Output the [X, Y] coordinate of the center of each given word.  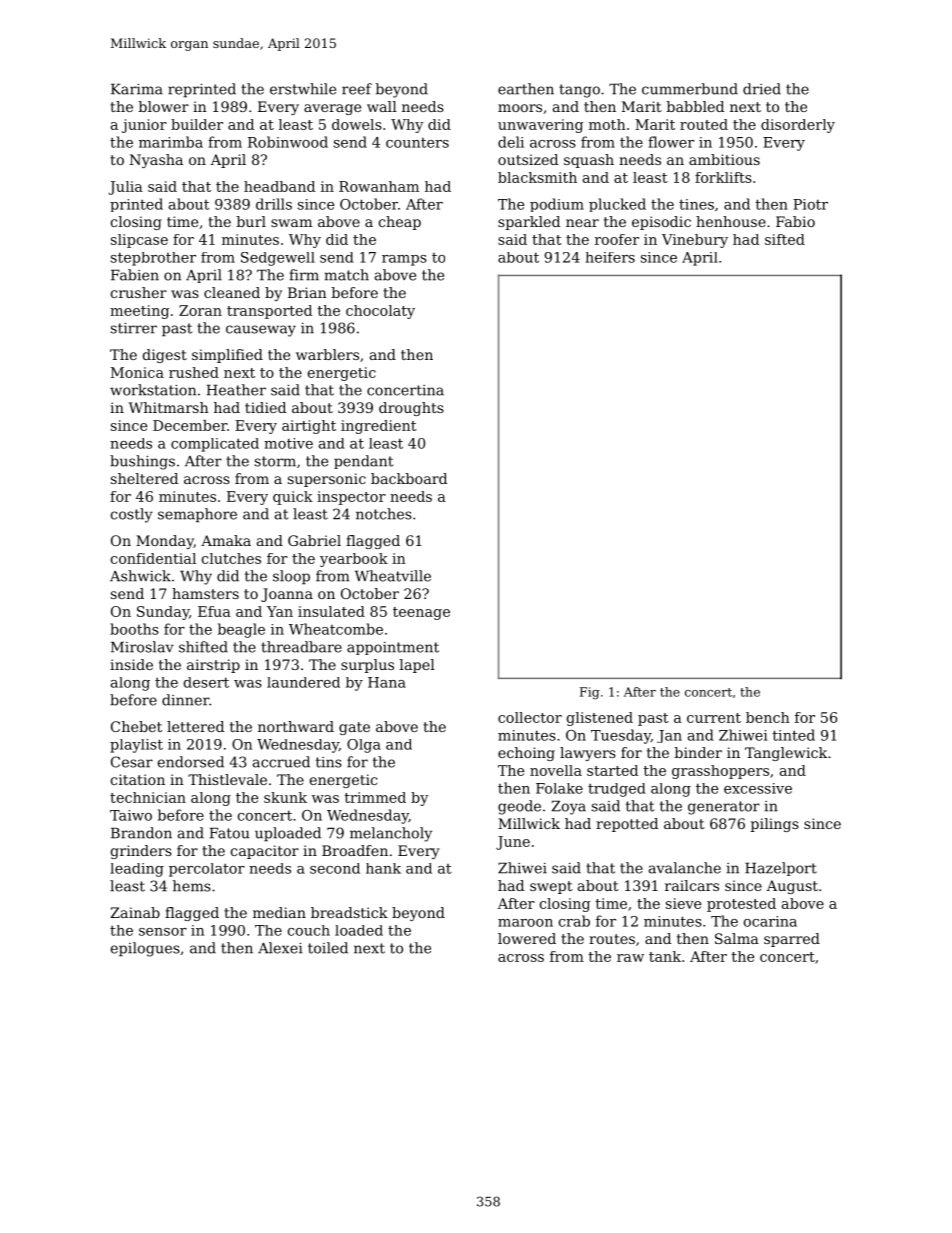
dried [762, 89]
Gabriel [314, 540]
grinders [141, 852]
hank [383, 868]
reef [357, 89]
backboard [409, 478]
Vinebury [695, 241]
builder [197, 124]
